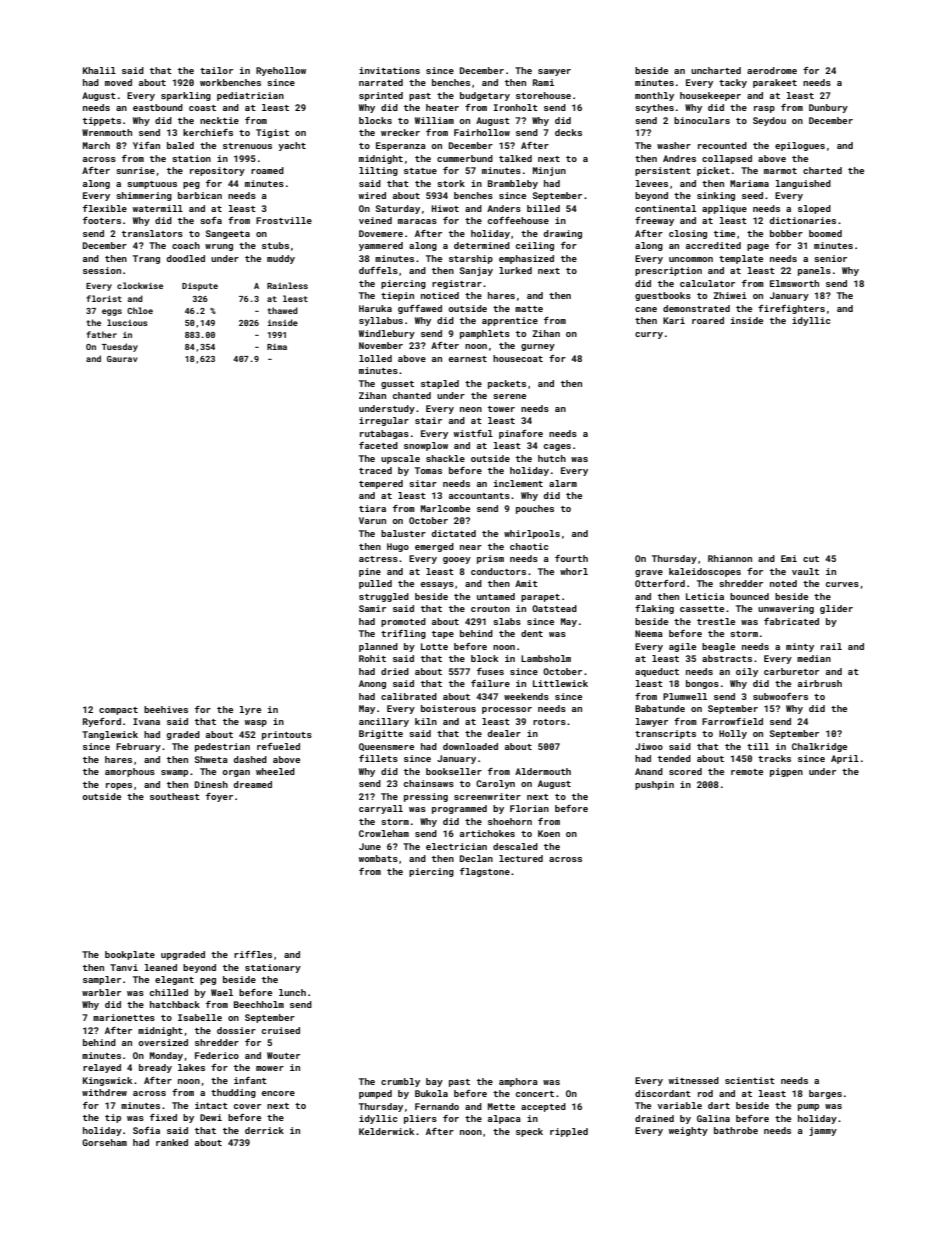 This document has width=952, height=1233. What do you see at coordinates (287, 735) in the document?
I see `printouts` at bounding box center [287, 735].
